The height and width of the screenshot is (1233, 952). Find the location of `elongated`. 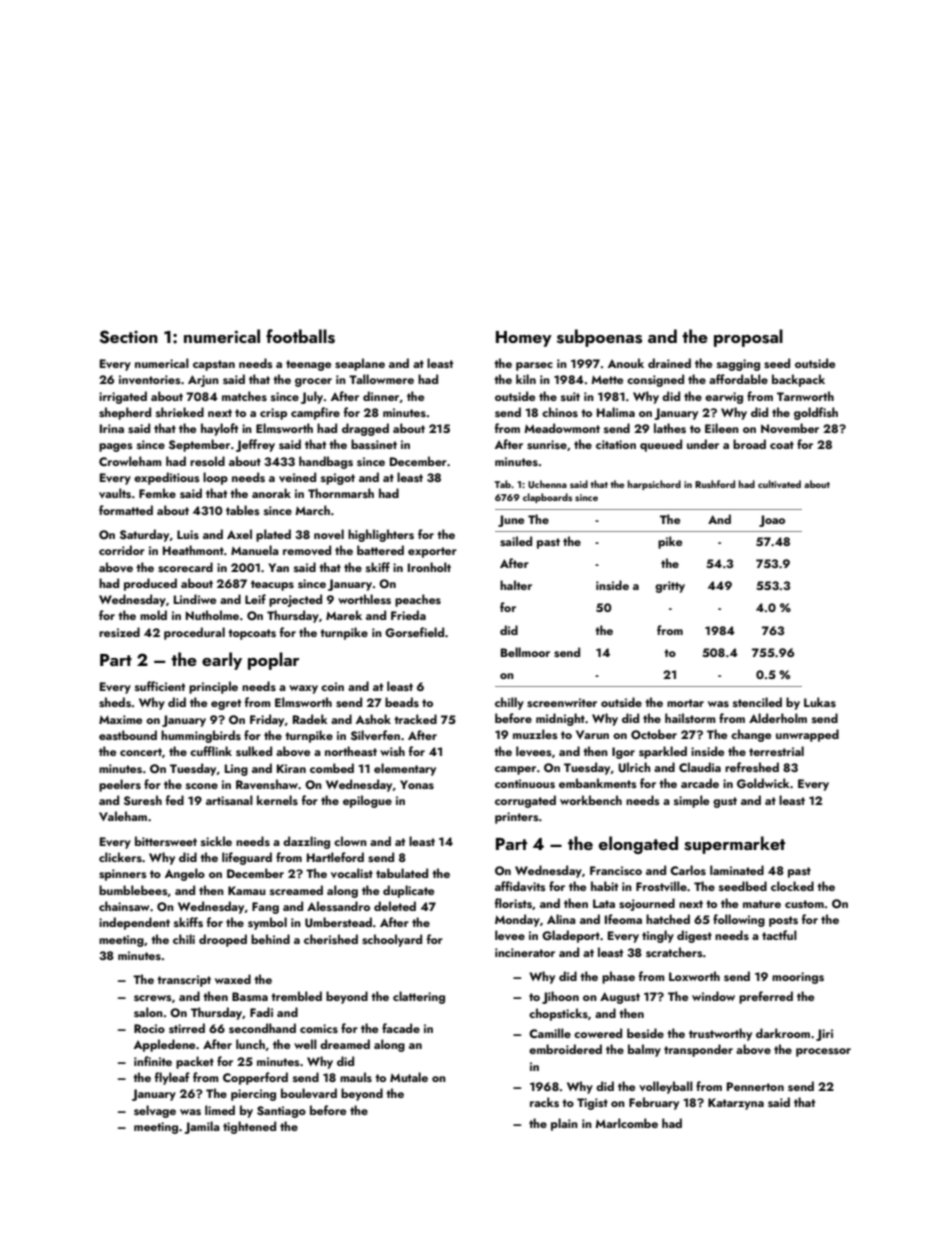

elongated is located at coordinates (638, 845).
